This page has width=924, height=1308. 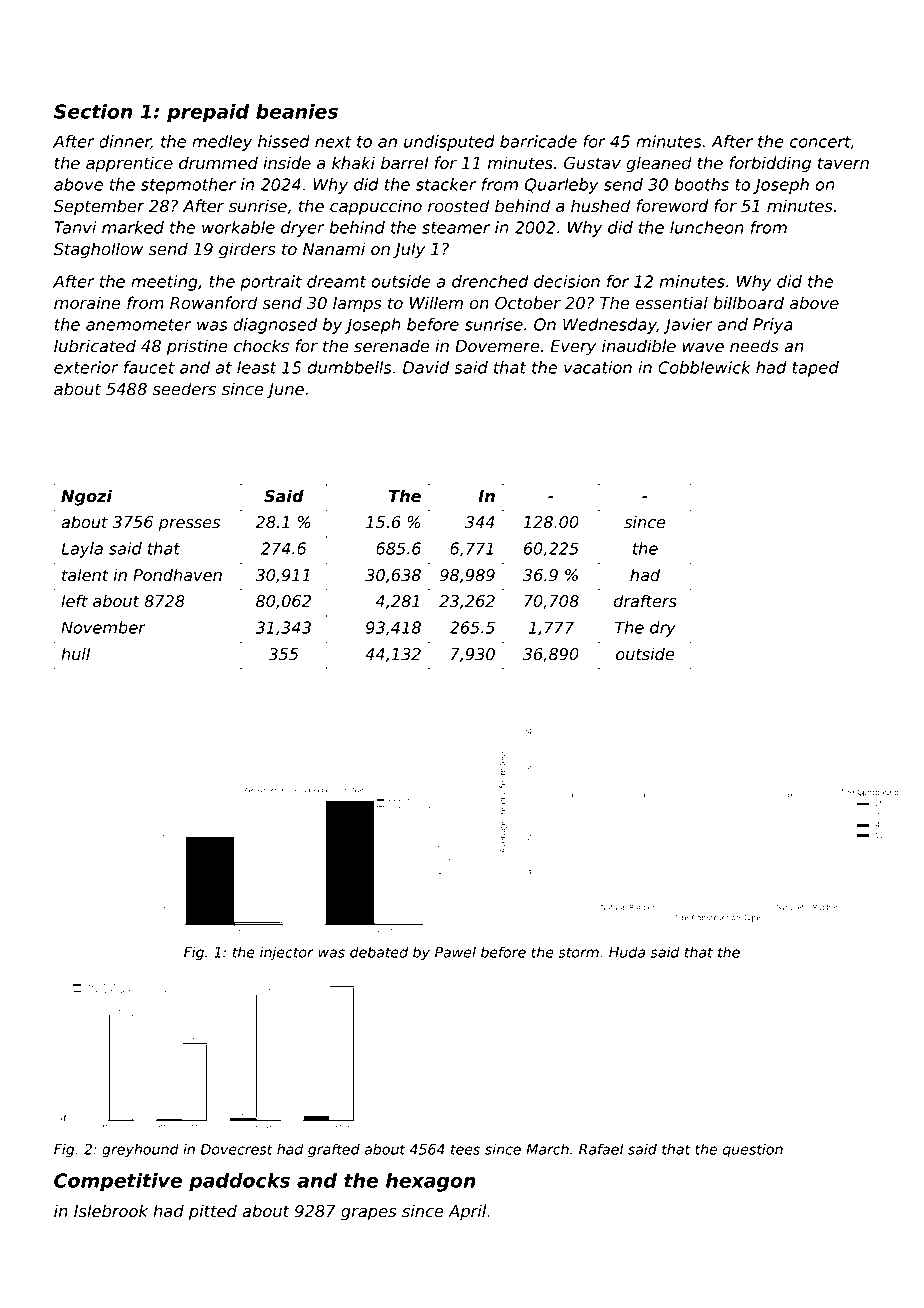 What do you see at coordinates (598, 367) in the page?
I see `vacation` at bounding box center [598, 367].
